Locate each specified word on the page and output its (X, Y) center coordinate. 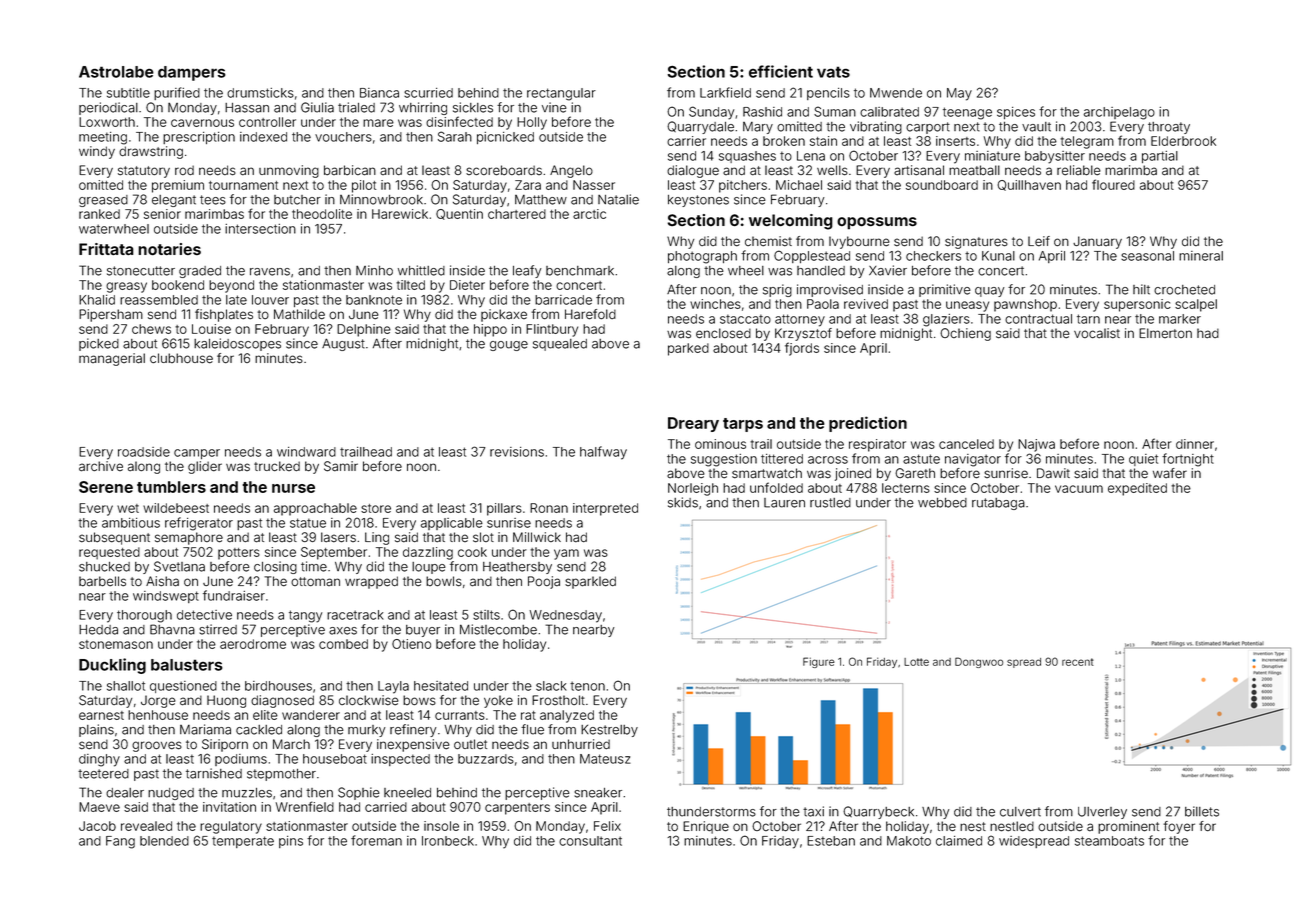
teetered (103, 774)
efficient (781, 71)
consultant (590, 841)
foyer (1179, 827)
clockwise (369, 700)
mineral (1201, 256)
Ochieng (965, 334)
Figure (819, 662)
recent (1078, 662)
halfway (603, 453)
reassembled (159, 300)
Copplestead (812, 256)
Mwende (896, 93)
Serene (106, 487)
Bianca (379, 93)
